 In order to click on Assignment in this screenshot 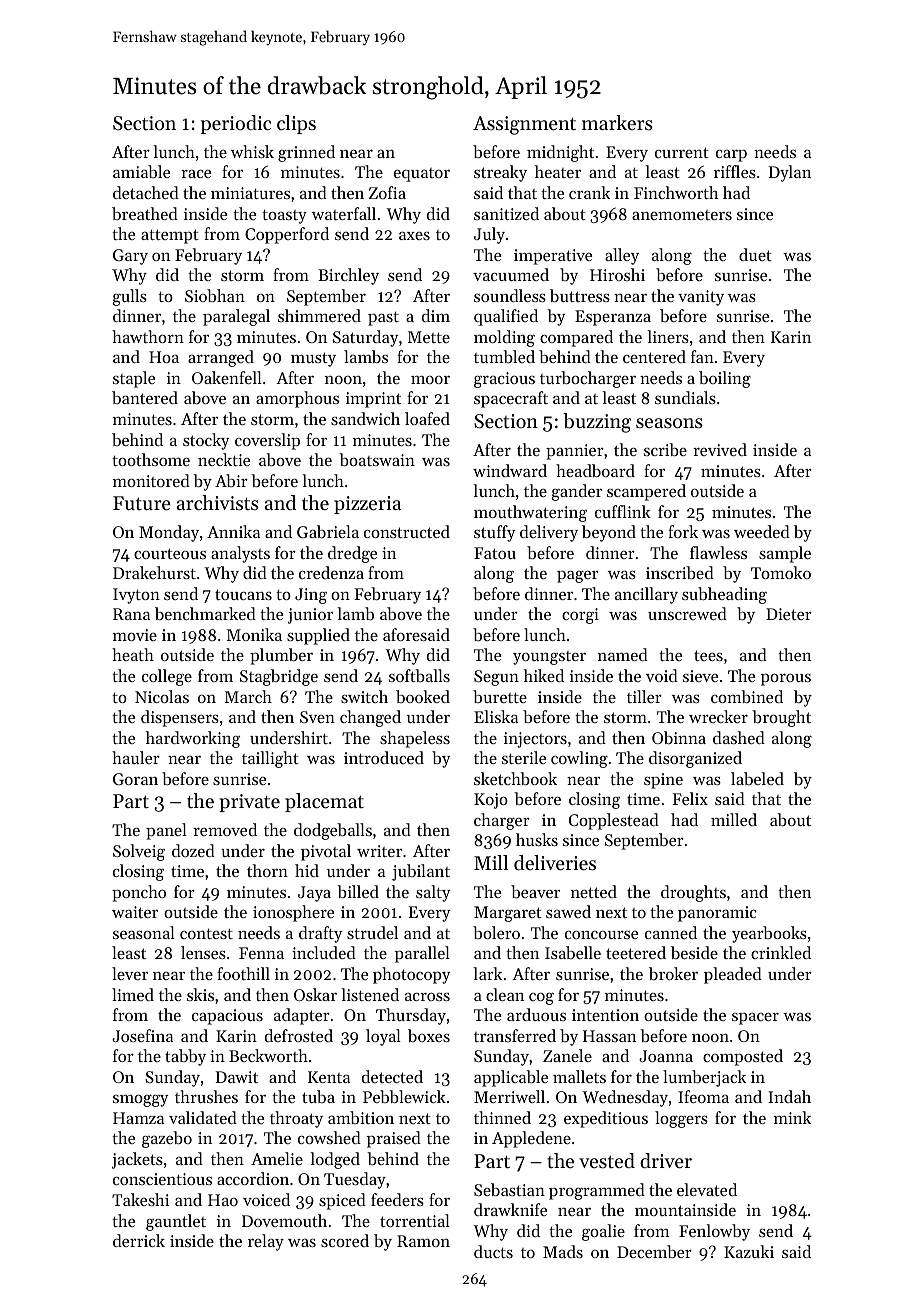, I will do `click(524, 125)`.
